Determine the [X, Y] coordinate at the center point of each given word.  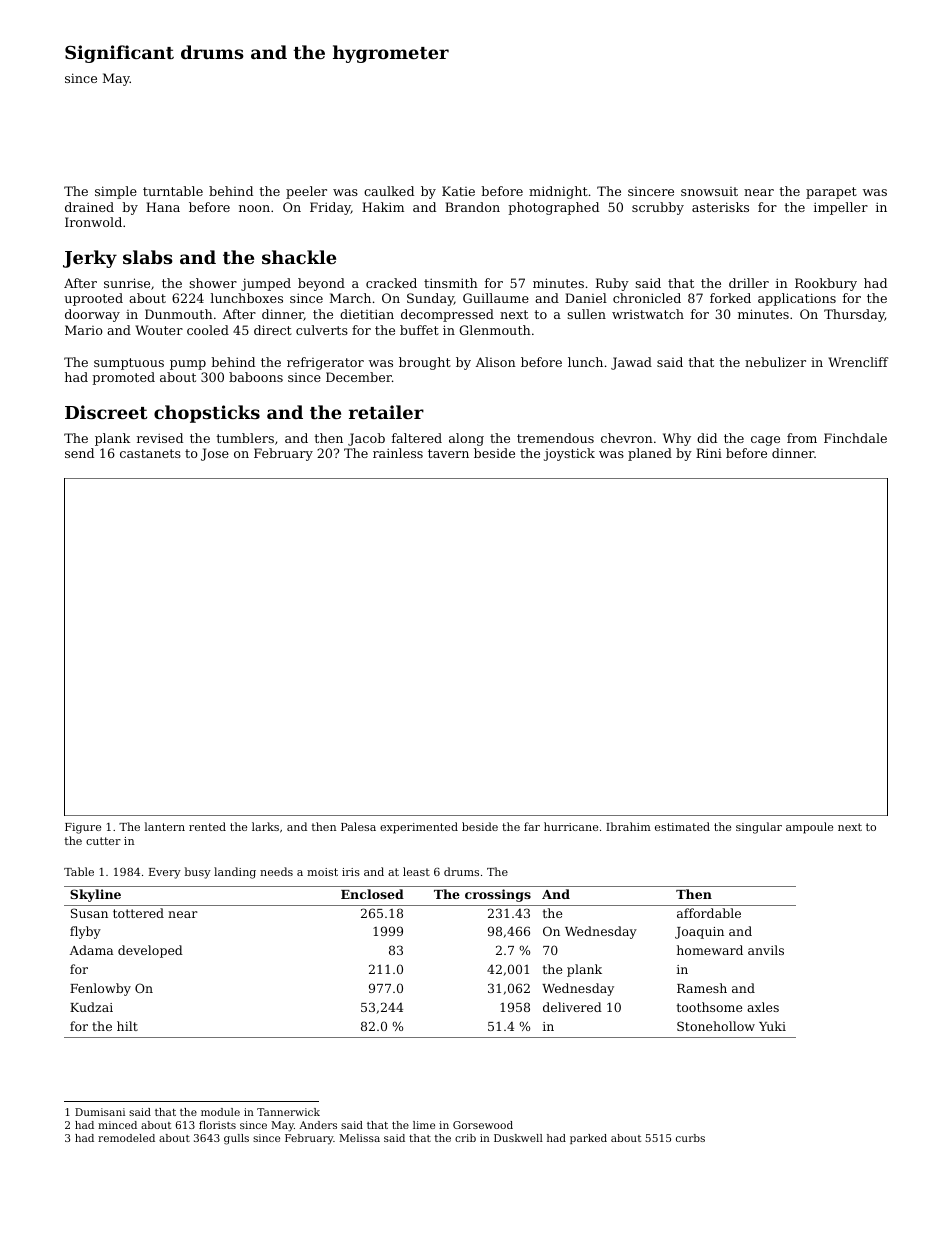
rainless [398, 453]
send [79, 453]
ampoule [809, 828]
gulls [236, 1139]
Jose [215, 454]
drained [89, 207]
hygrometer [391, 54]
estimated [682, 826]
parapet [831, 193]
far [532, 826]
